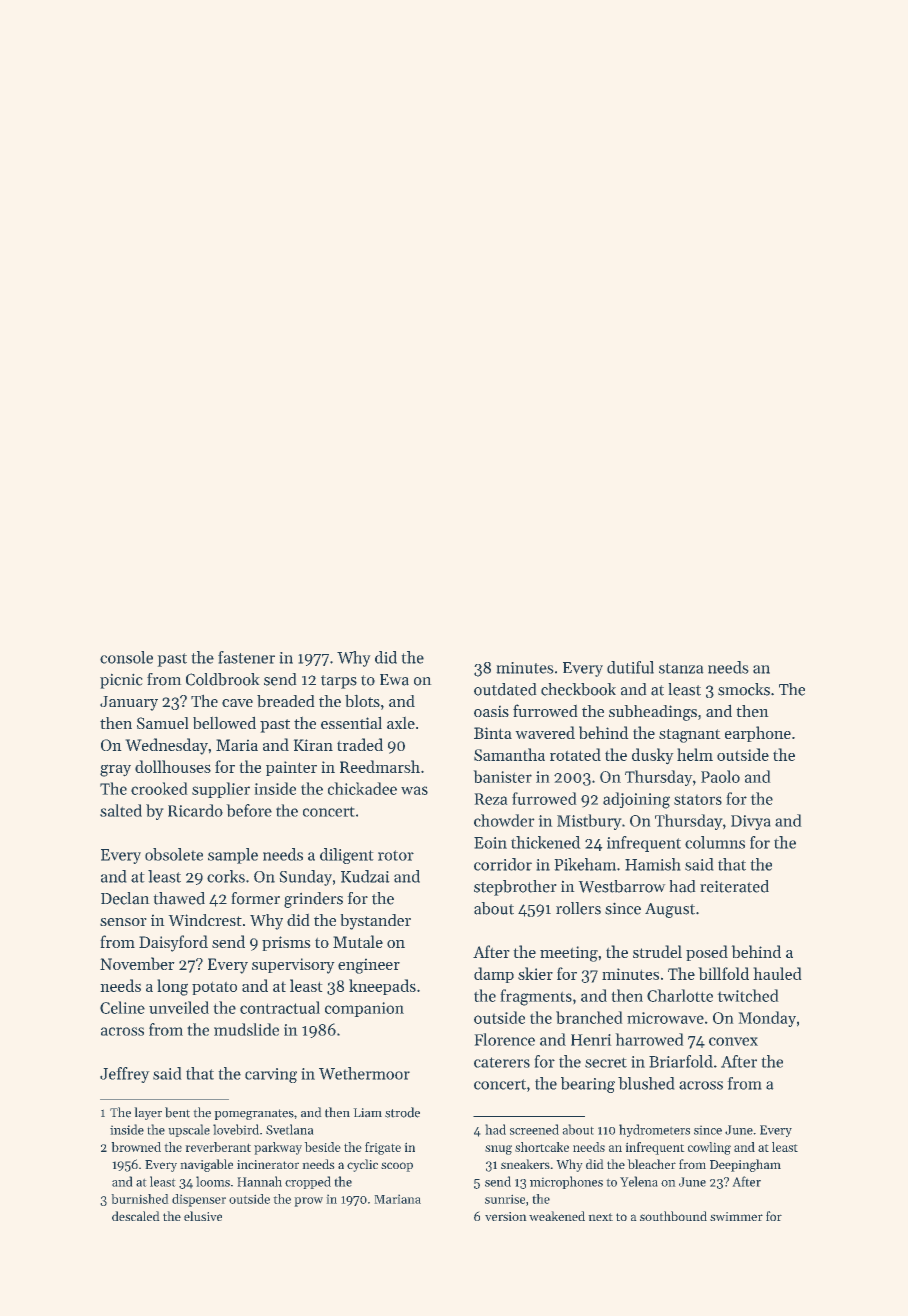 This document has width=908, height=1316. Describe the element at coordinates (365, 876) in the document. I see `Kudzai` at that location.
